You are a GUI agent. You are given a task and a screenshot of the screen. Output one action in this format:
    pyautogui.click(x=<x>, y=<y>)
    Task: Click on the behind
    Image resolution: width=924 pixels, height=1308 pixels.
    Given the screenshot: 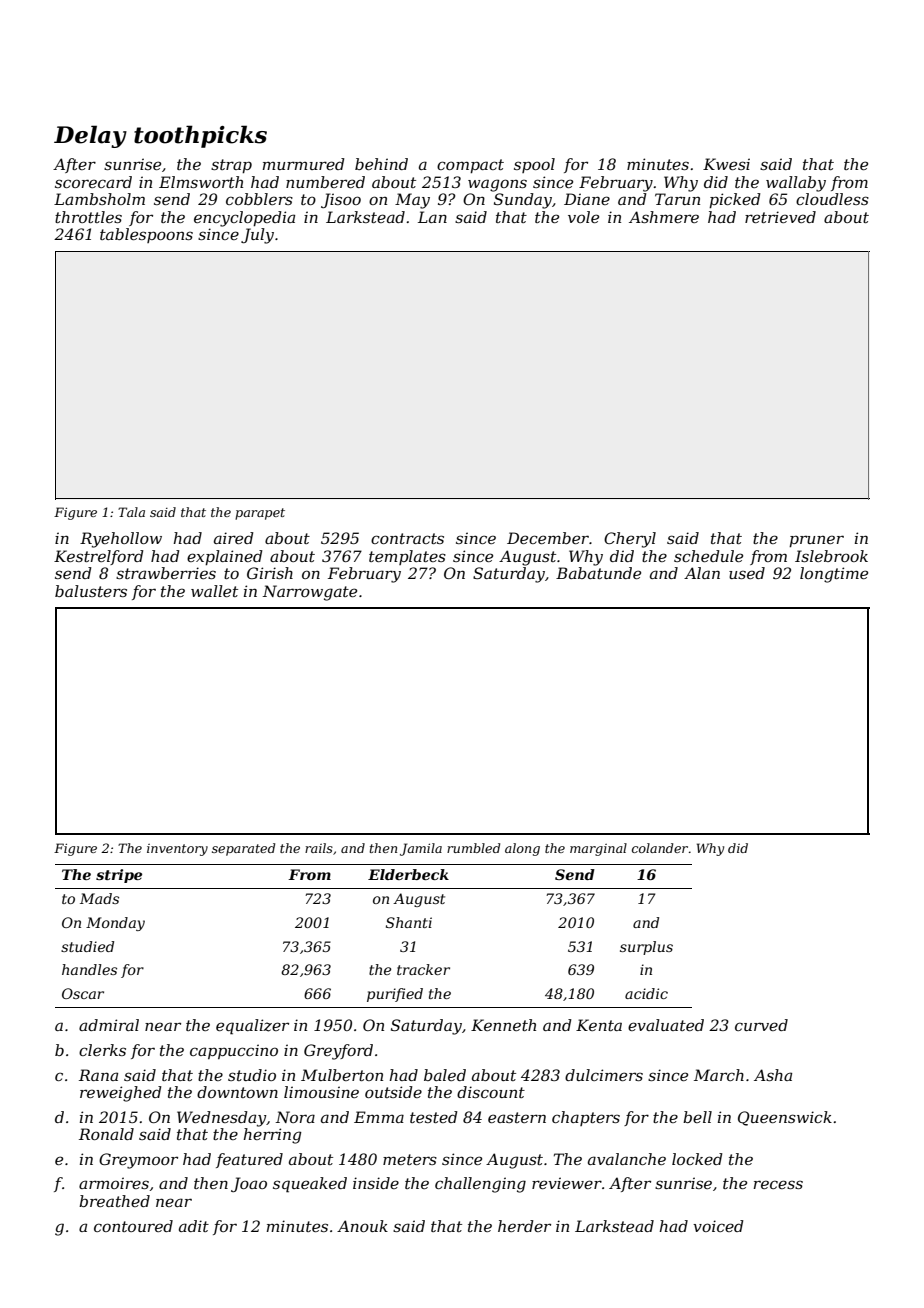 What is the action you would take?
    pyautogui.click(x=381, y=164)
